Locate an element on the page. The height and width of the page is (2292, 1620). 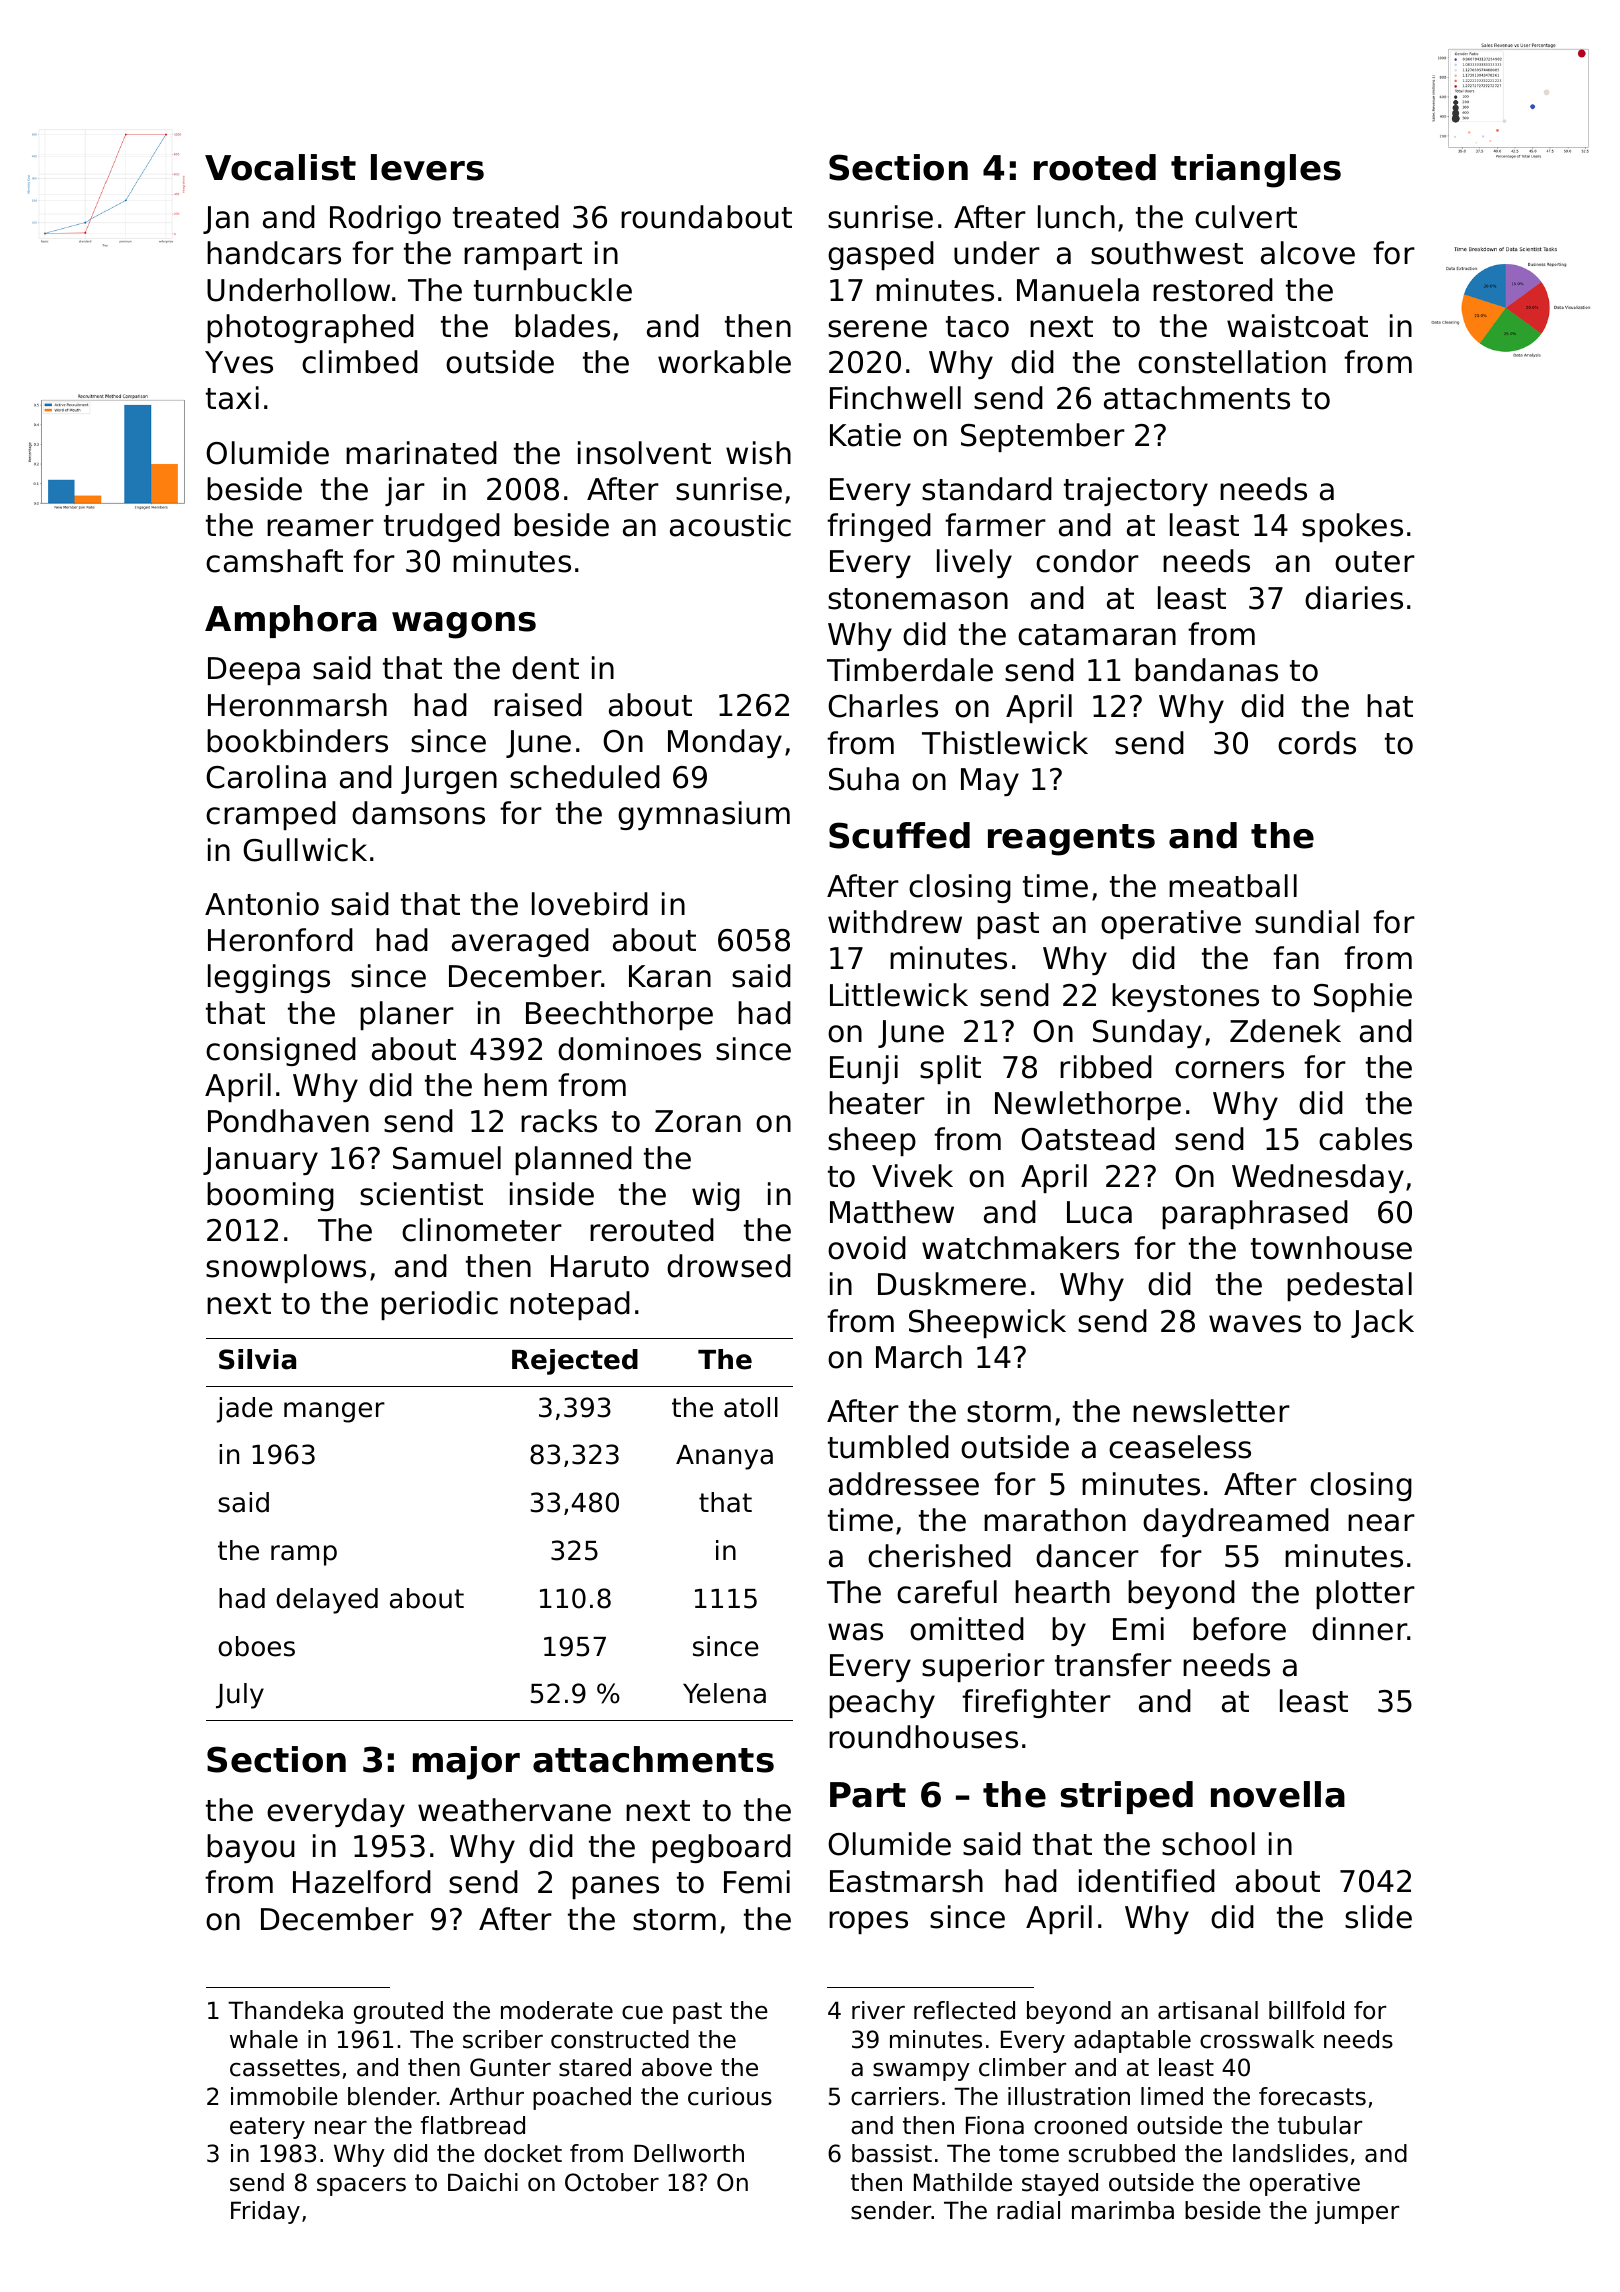
snowplows is located at coordinates (286, 1268).
